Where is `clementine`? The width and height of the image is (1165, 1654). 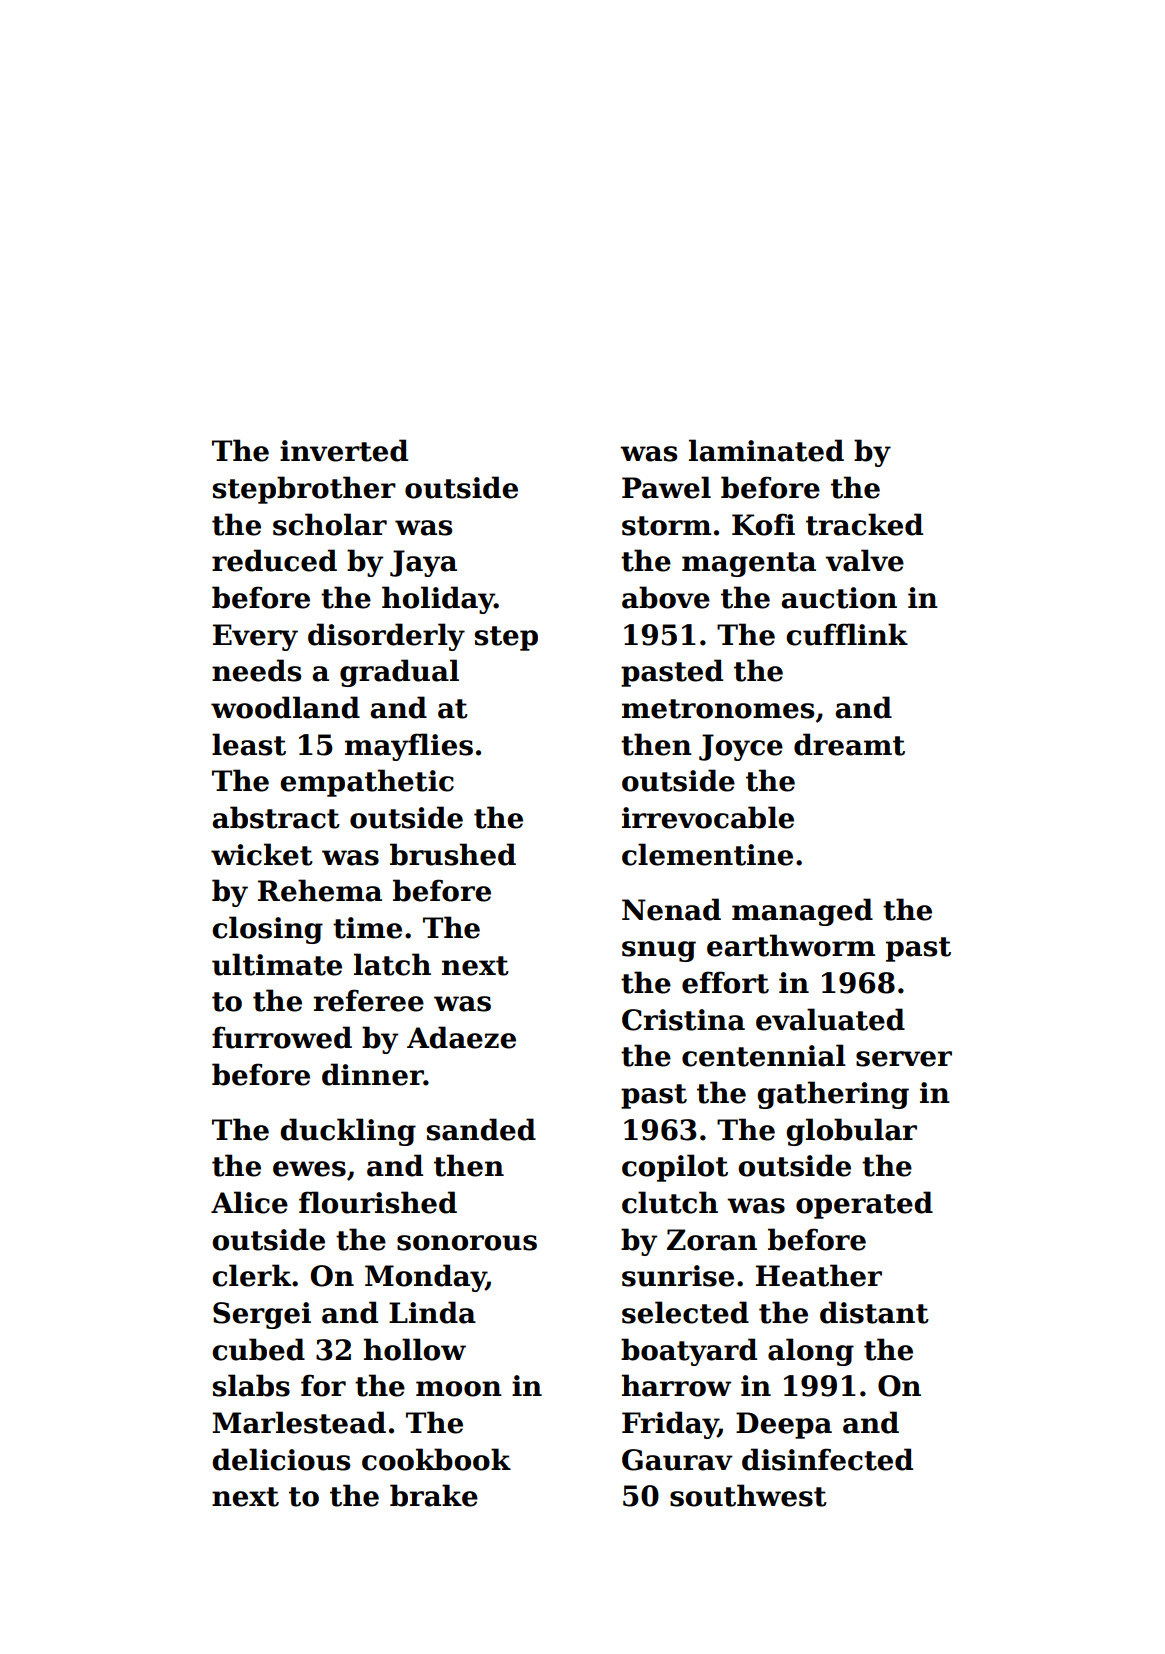
clementine is located at coordinates (707, 854).
